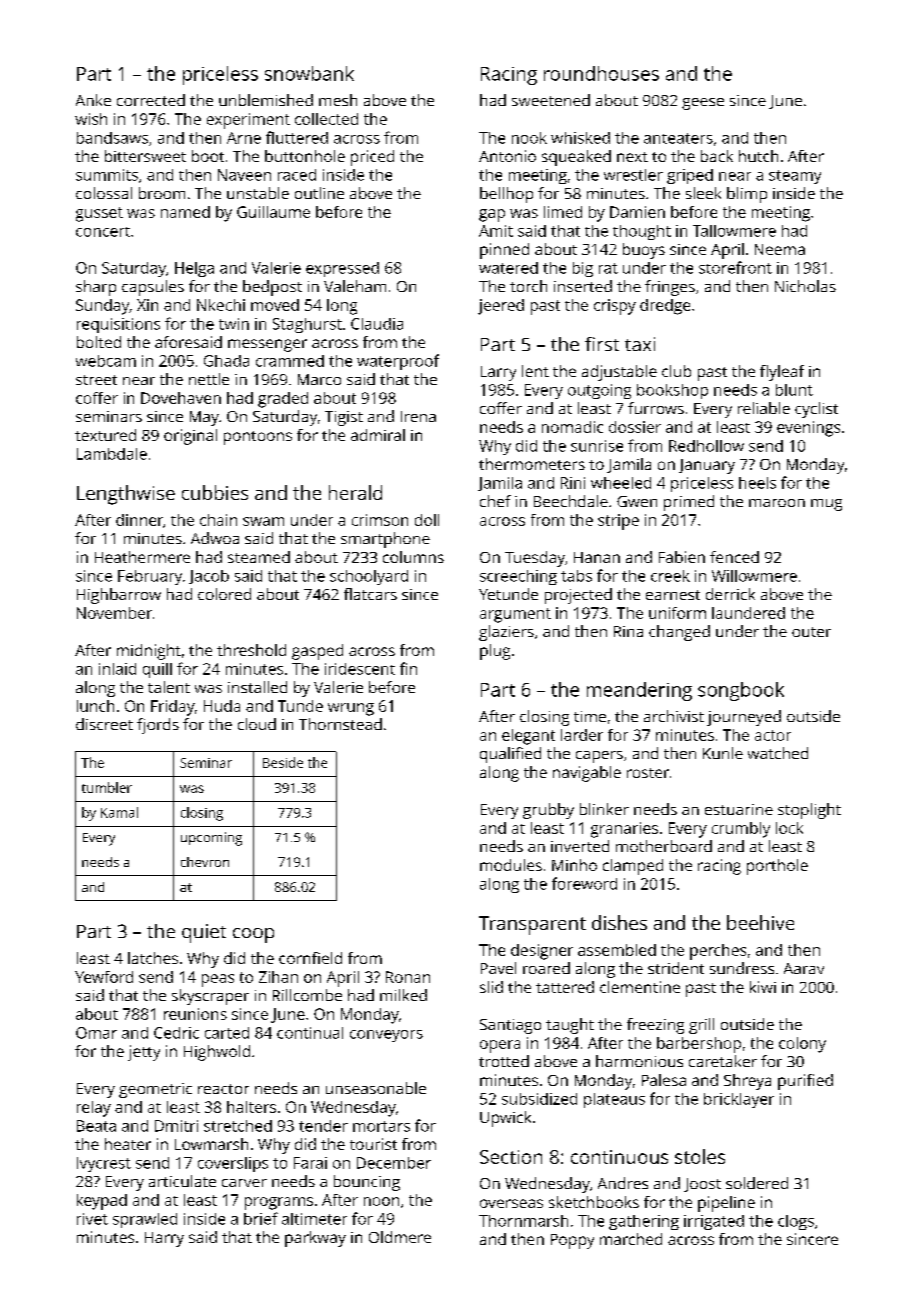 The width and height of the screenshot is (924, 1314). Describe the element at coordinates (504, 1061) in the screenshot. I see `trotted` at that location.
